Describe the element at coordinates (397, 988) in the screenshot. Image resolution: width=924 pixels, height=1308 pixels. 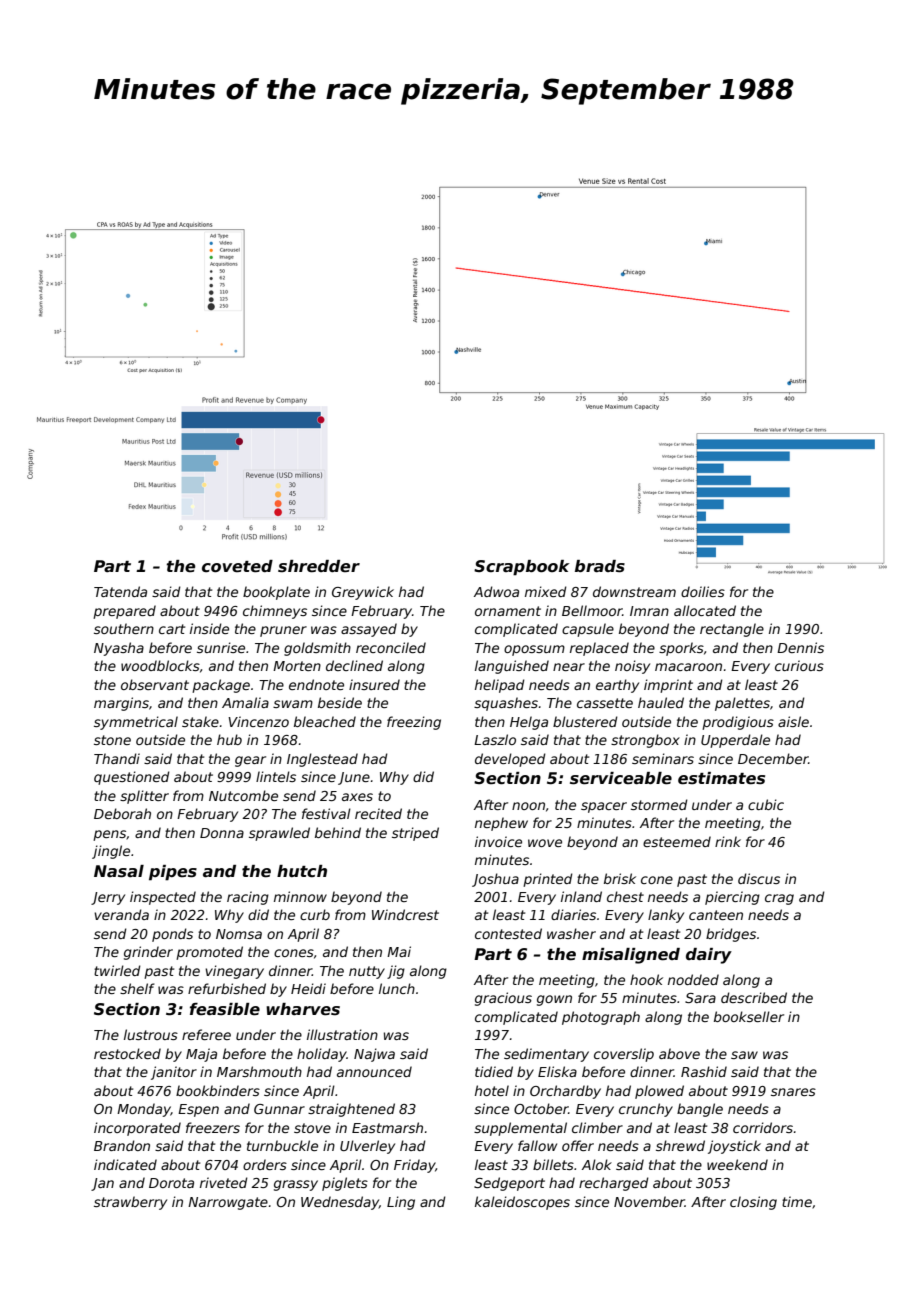
I see `lunch` at that location.
